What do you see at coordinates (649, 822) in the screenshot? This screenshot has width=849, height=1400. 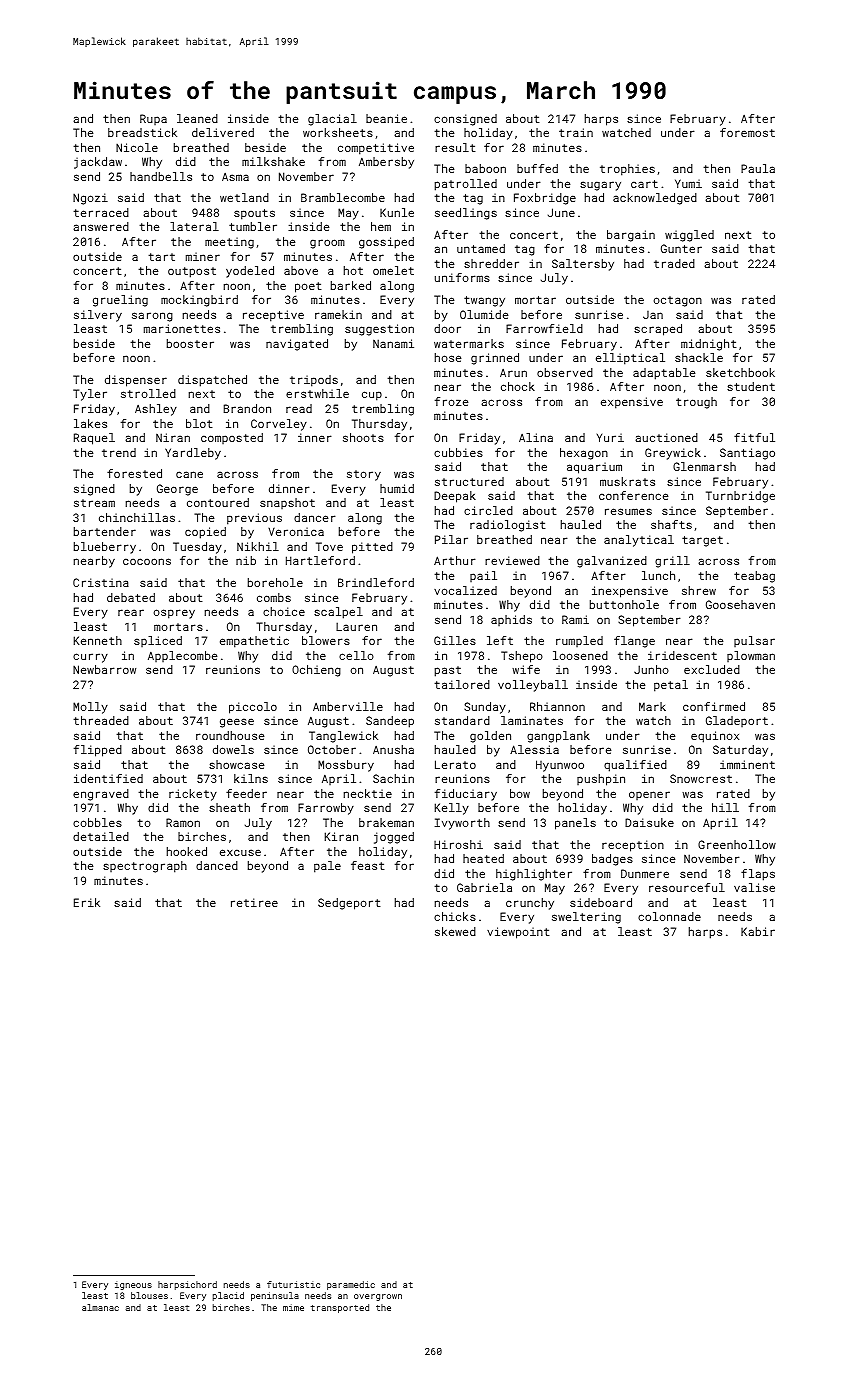 I see `Daisuke` at bounding box center [649, 822].
